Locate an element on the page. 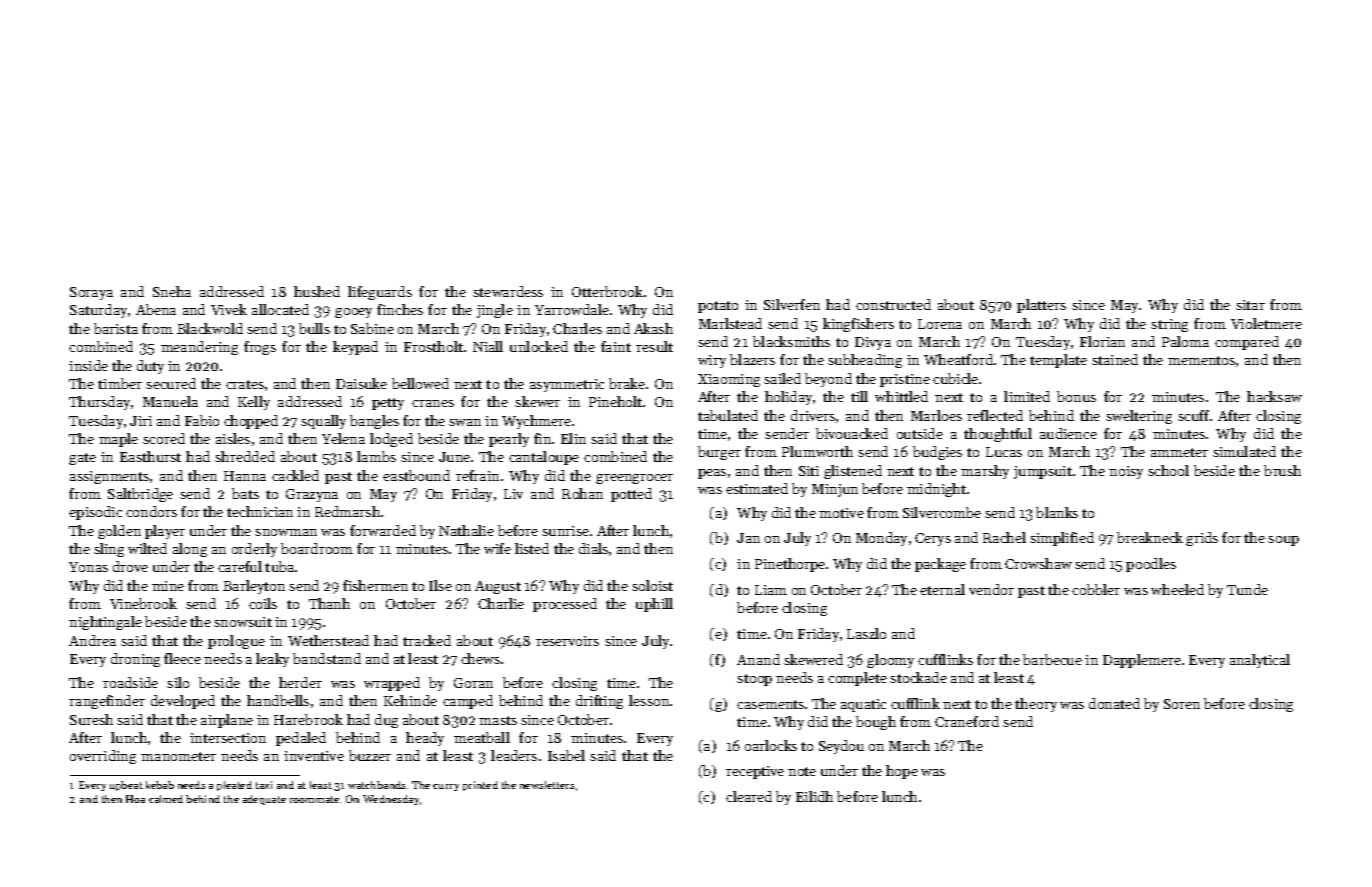 The image size is (1372, 887). platters is located at coordinates (1041, 306).
